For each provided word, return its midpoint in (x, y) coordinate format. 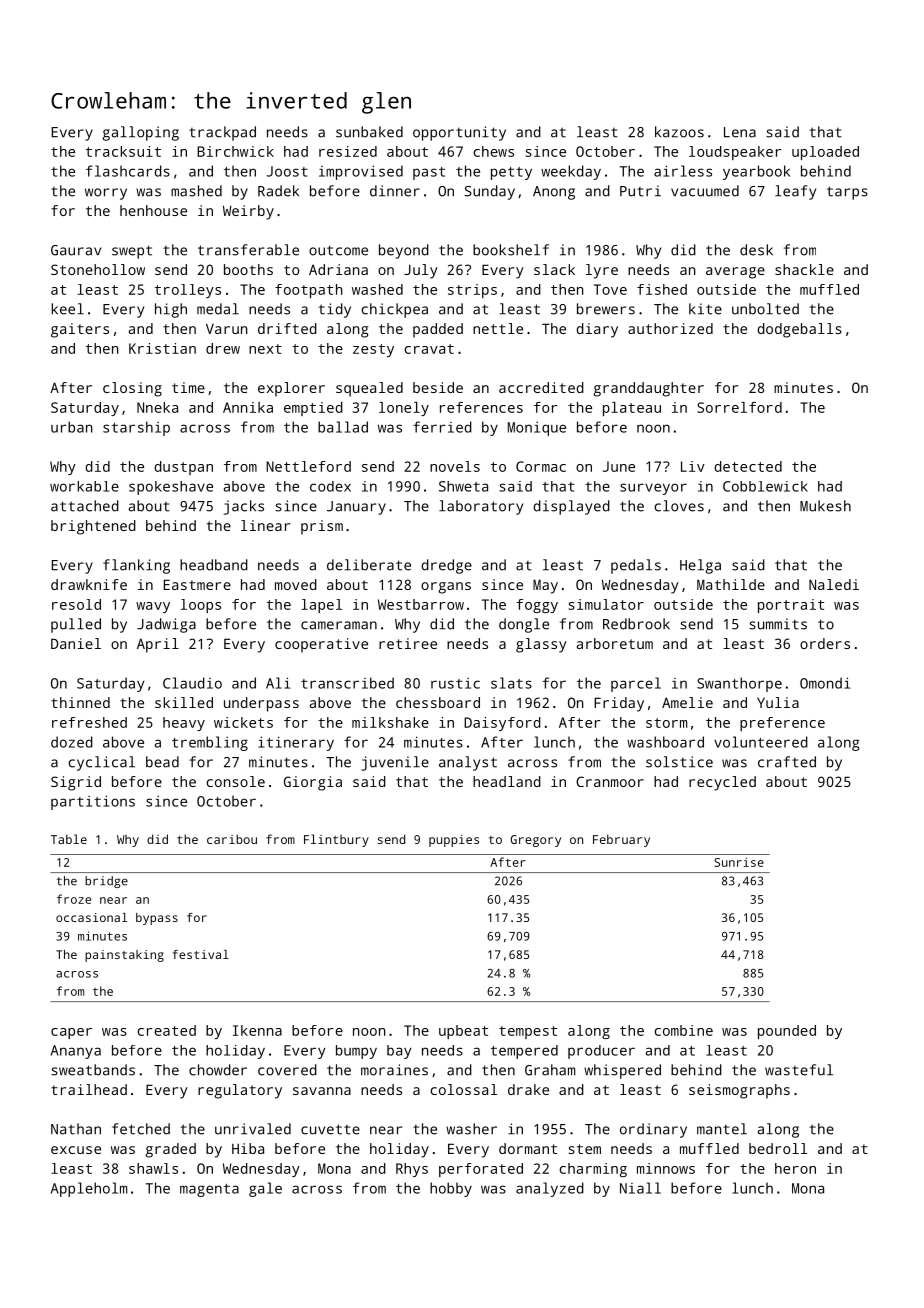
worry (106, 194)
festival (201, 954)
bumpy (356, 1052)
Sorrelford (739, 407)
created (166, 1030)
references (481, 407)
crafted (787, 762)
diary (597, 330)
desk (756, 250)
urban (72, 427)
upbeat (463, 1032)
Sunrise (739, 862)
